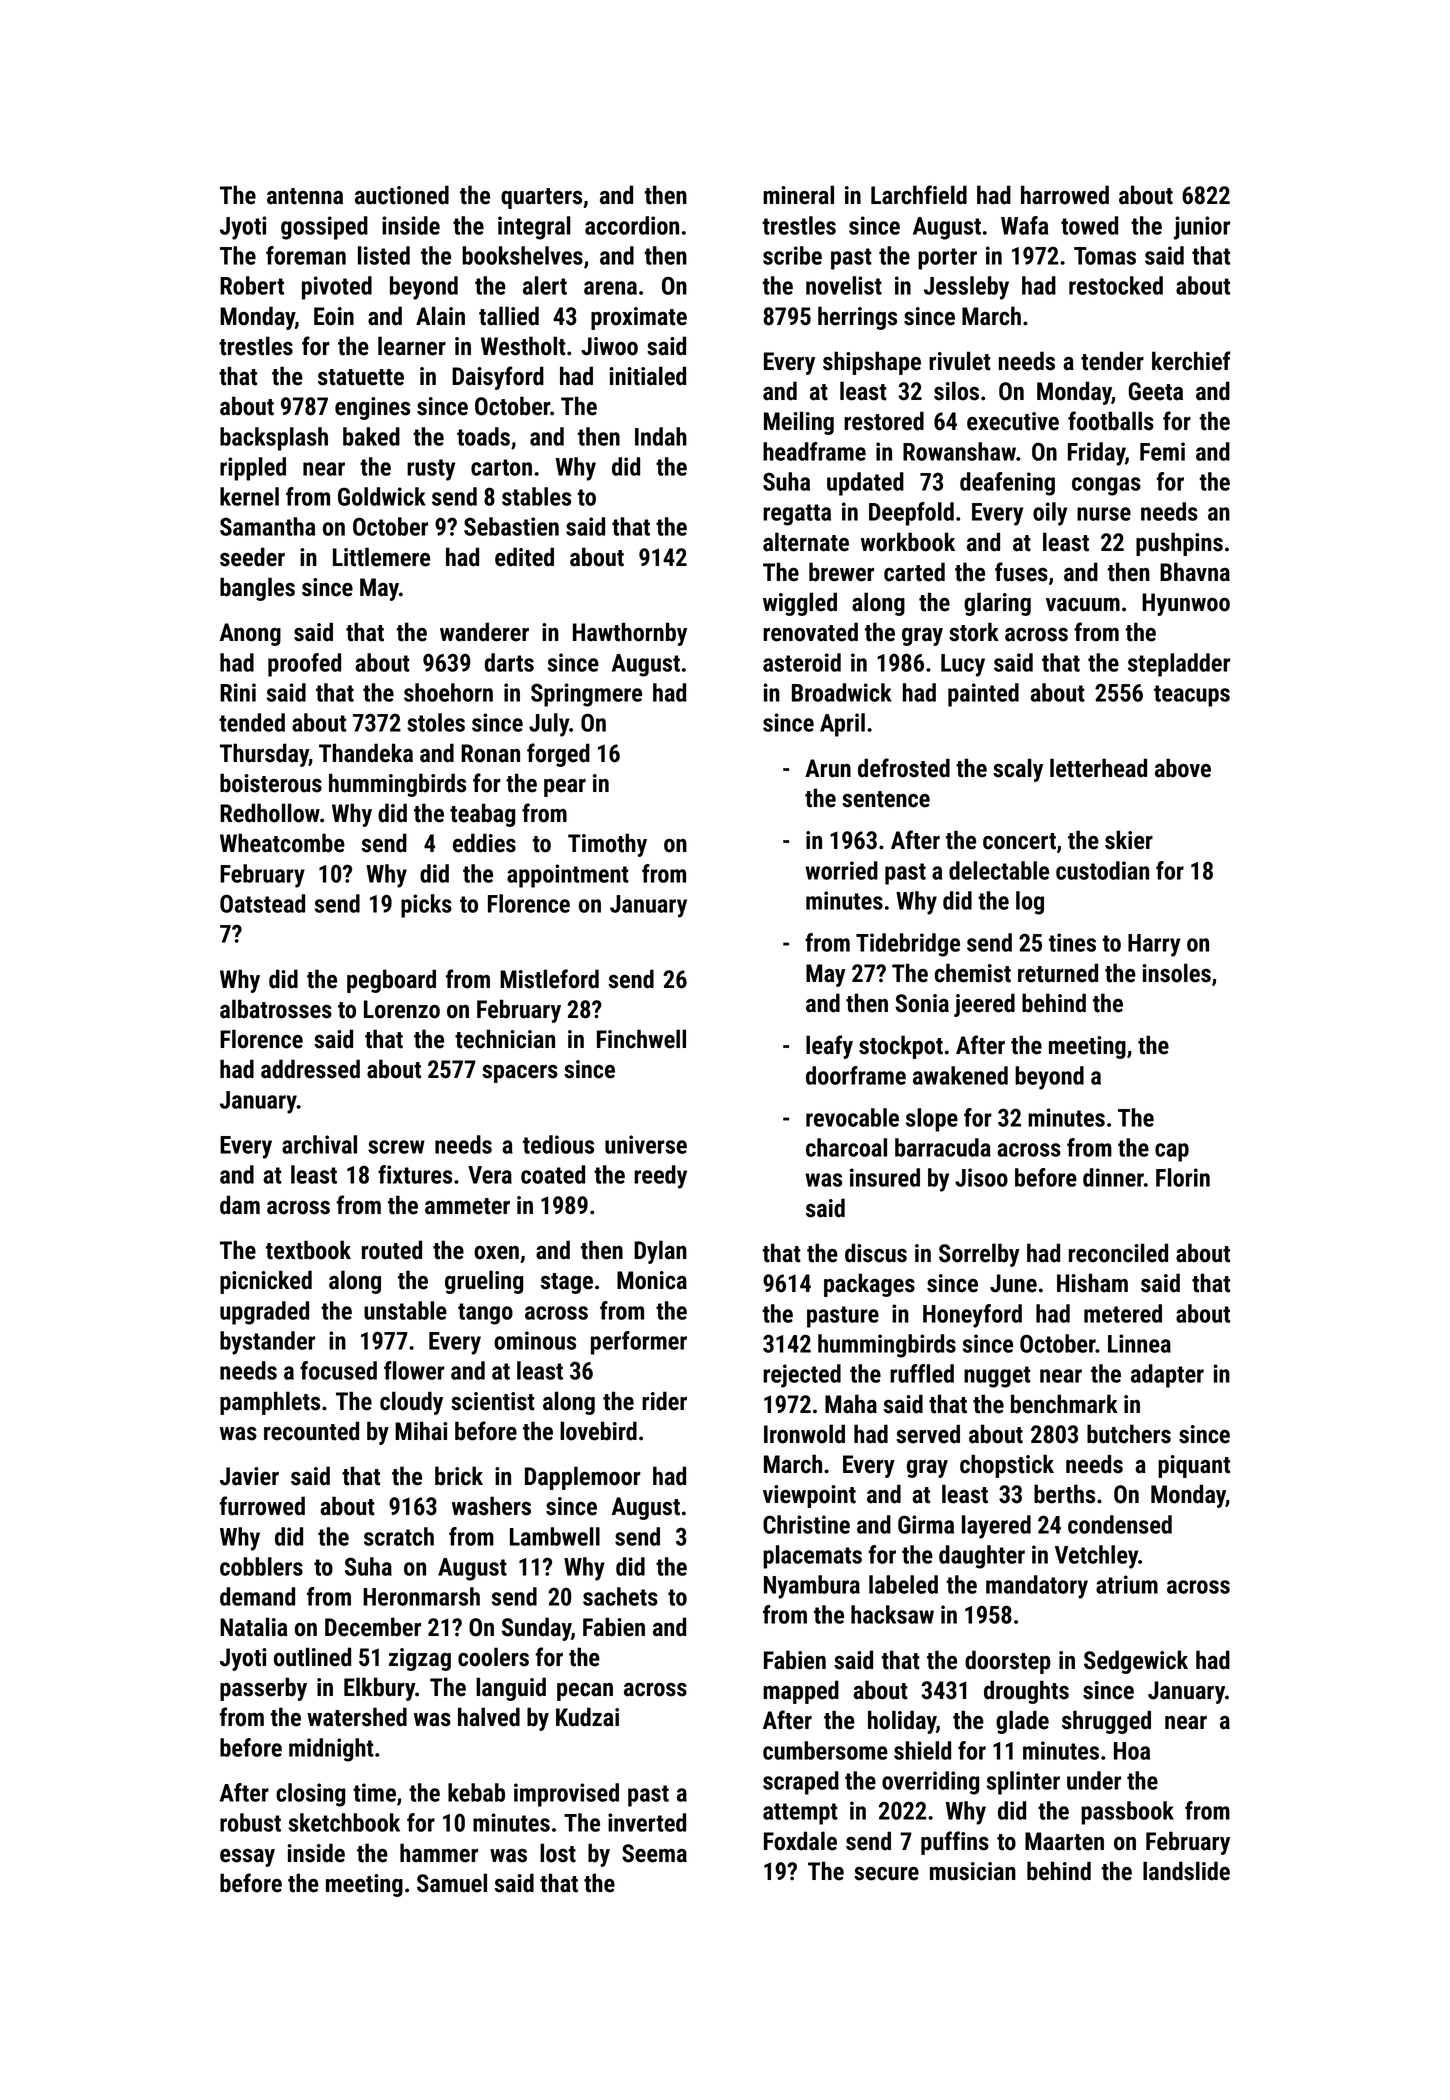  What do you see at coordinates (904, 768) in the screenshot?
I see `defrosted` at bounding box center [904, 768].
